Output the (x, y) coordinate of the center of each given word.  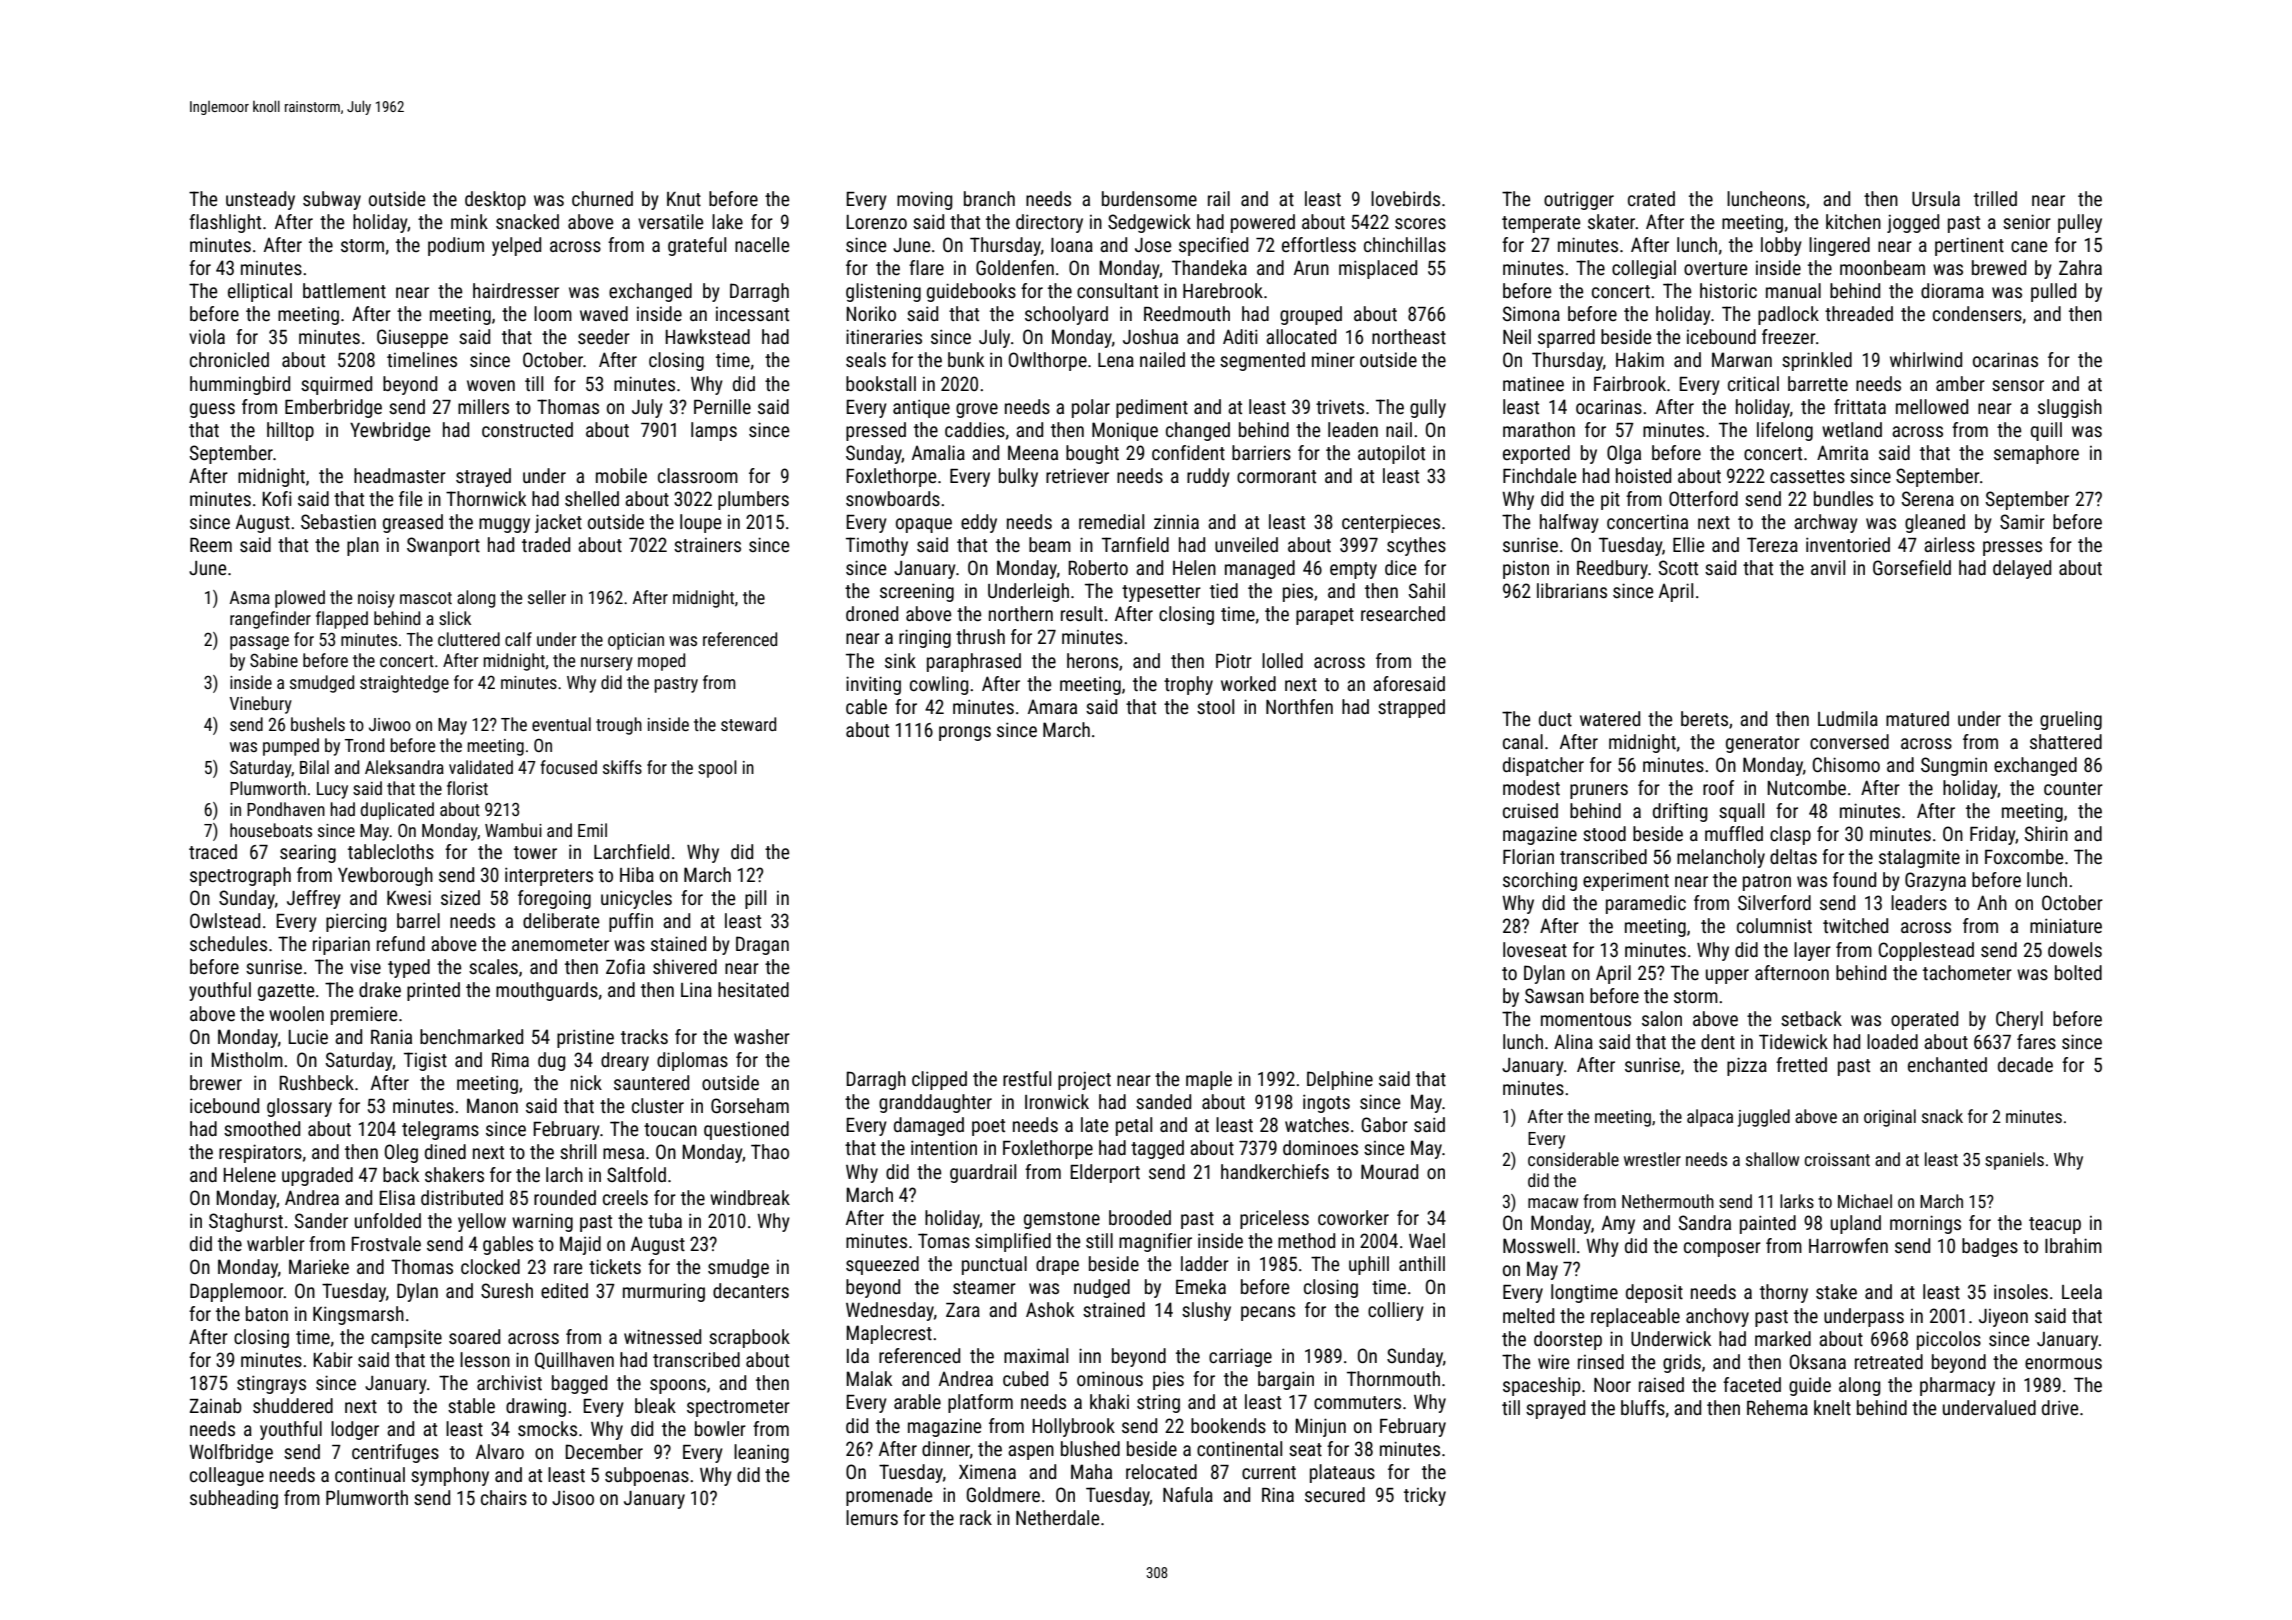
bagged (579, 1384)
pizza (1747, 1066)
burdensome (1149, 198)
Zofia (625, 966)
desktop (495, 200)
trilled (1995, 198)
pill (755, 899)
